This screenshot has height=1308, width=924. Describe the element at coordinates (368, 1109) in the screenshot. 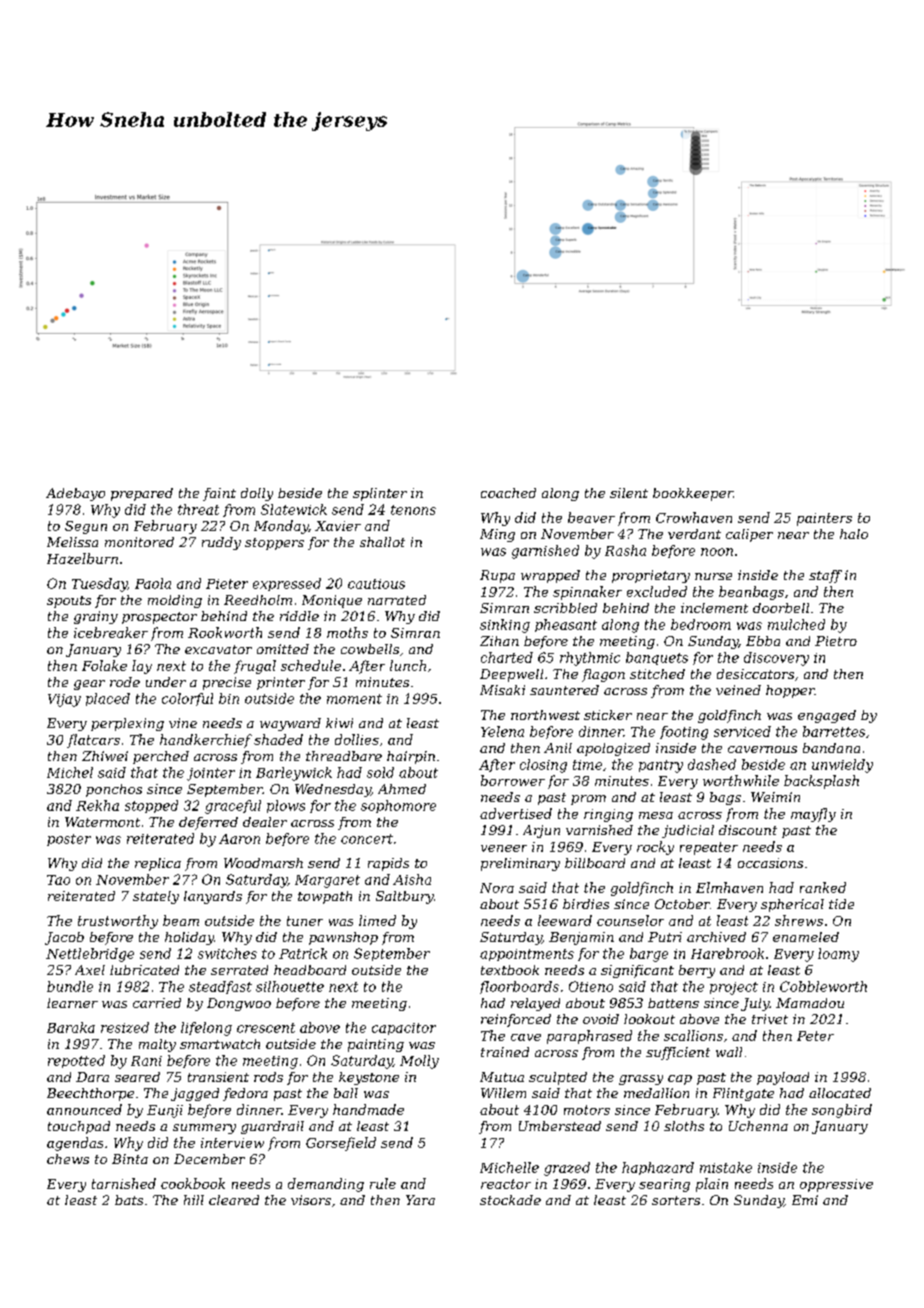

I see `handmade` at that location.
